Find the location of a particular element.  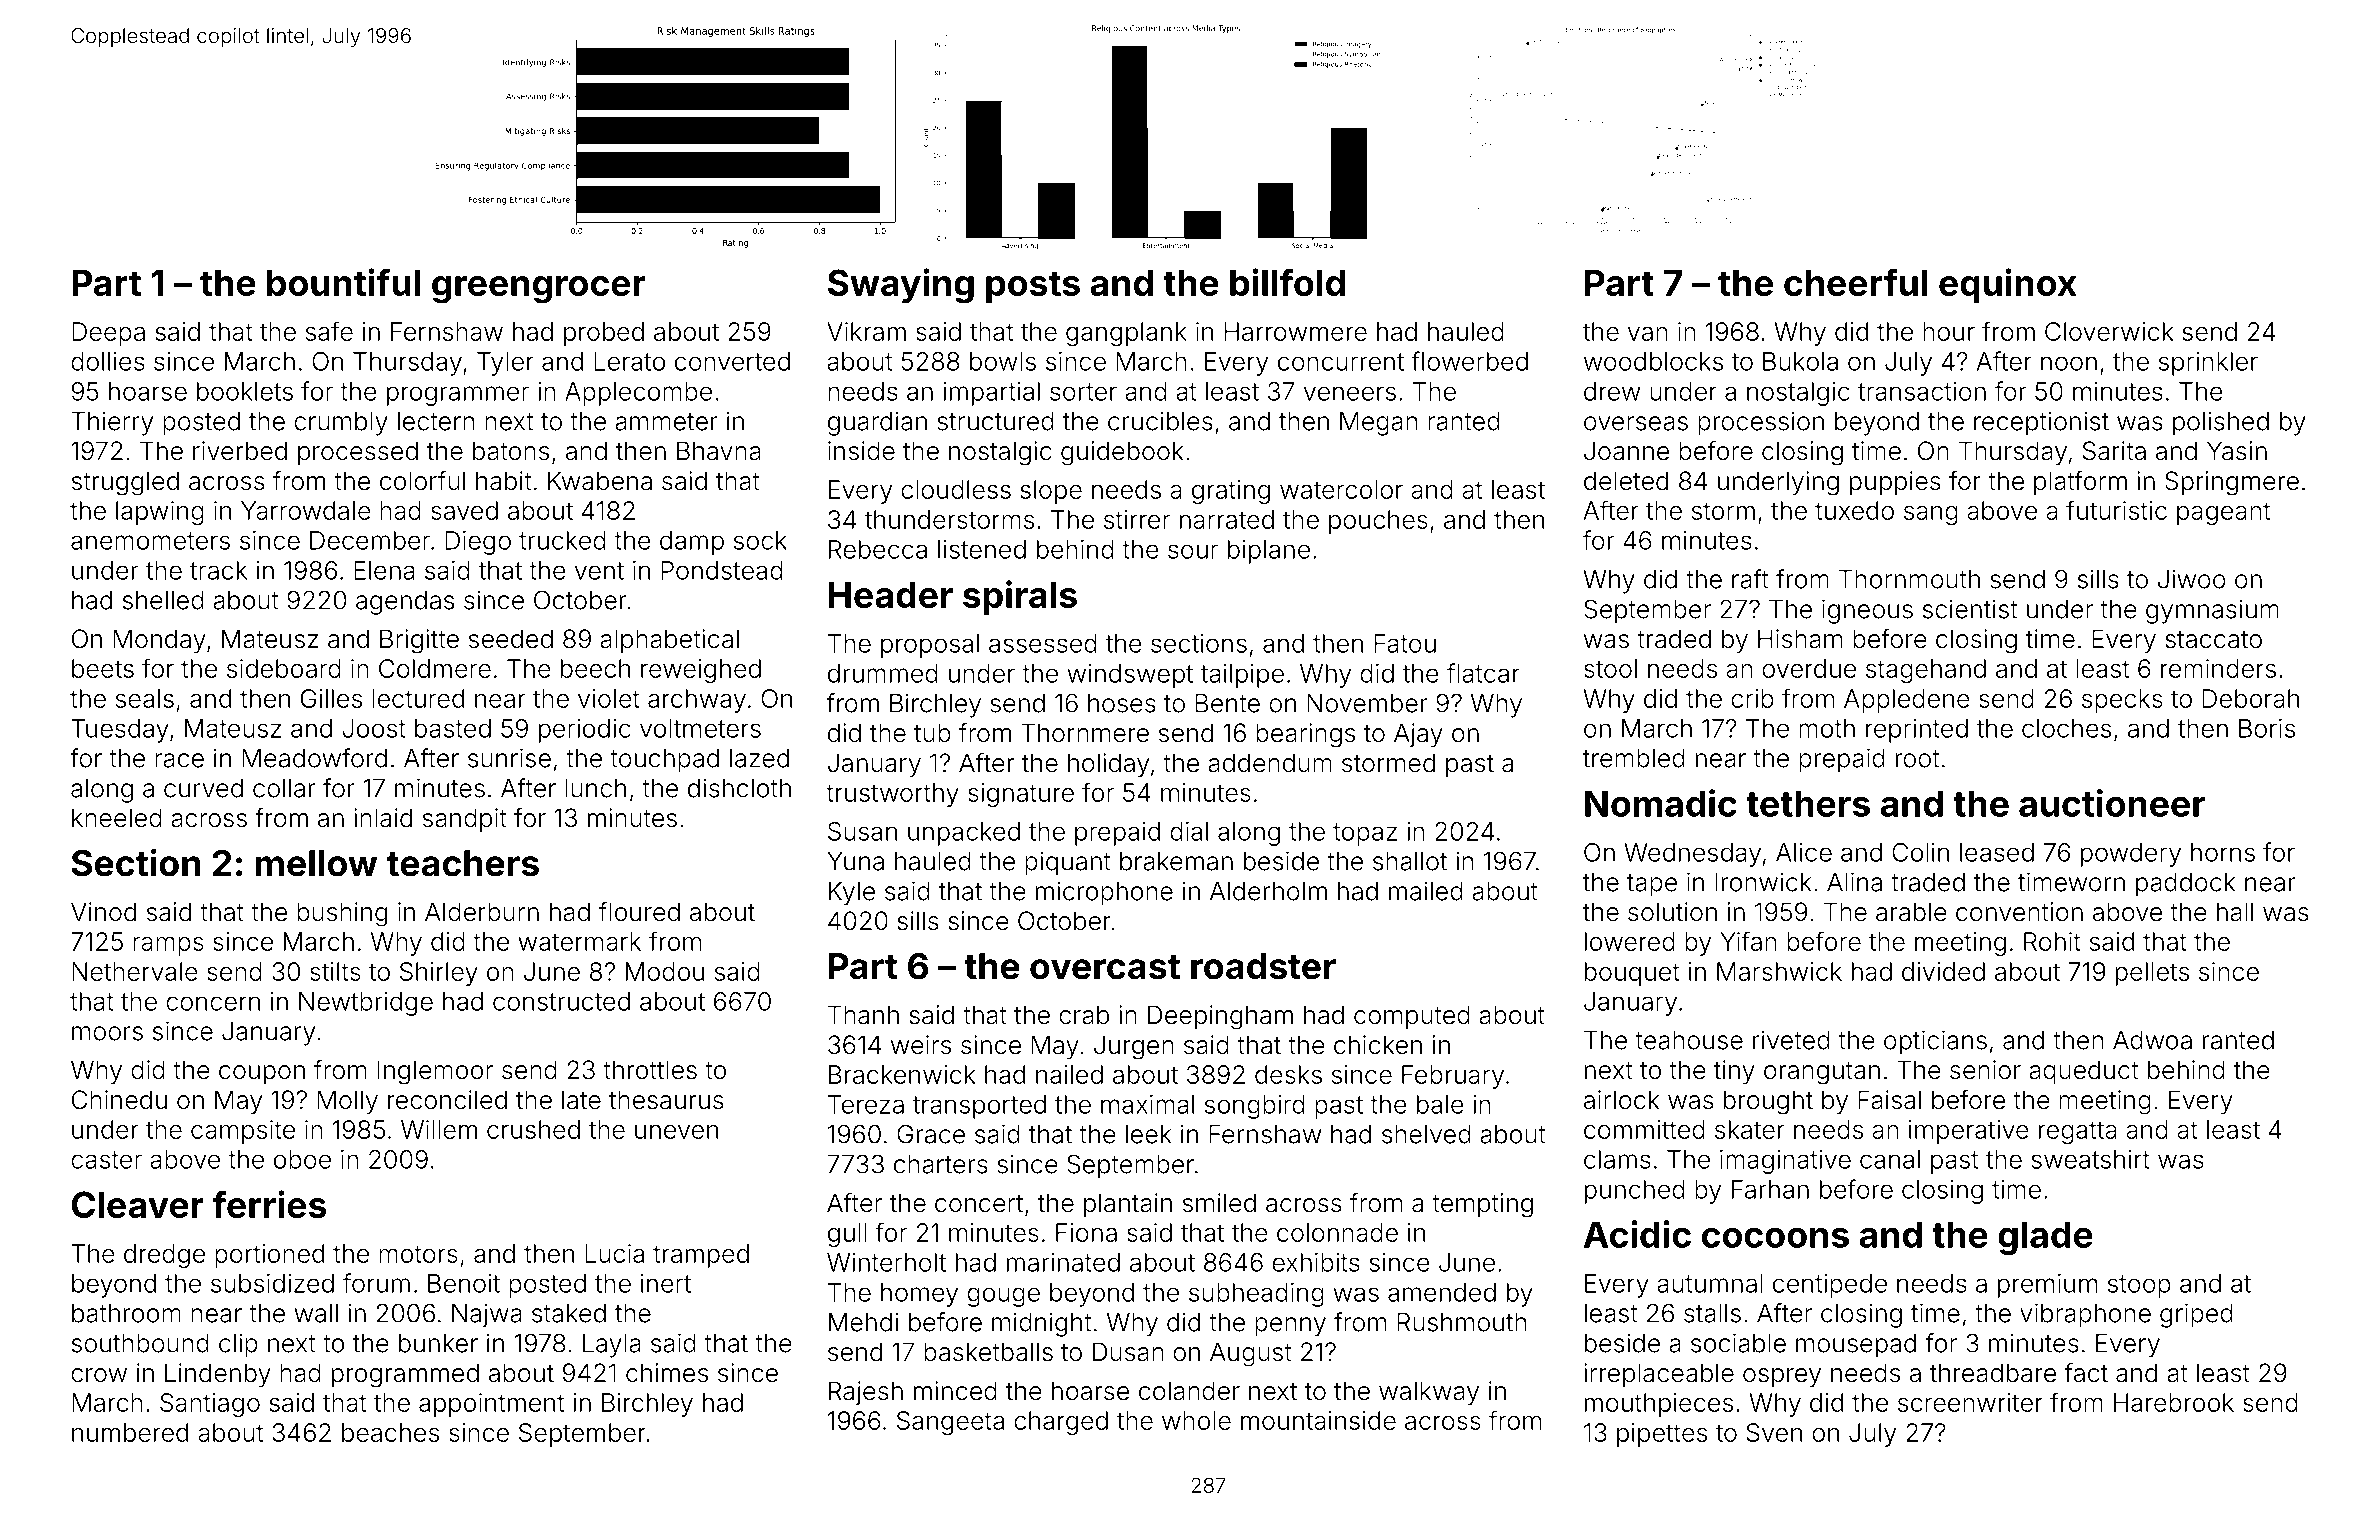

transported is located at coordinates (979, 1107).
